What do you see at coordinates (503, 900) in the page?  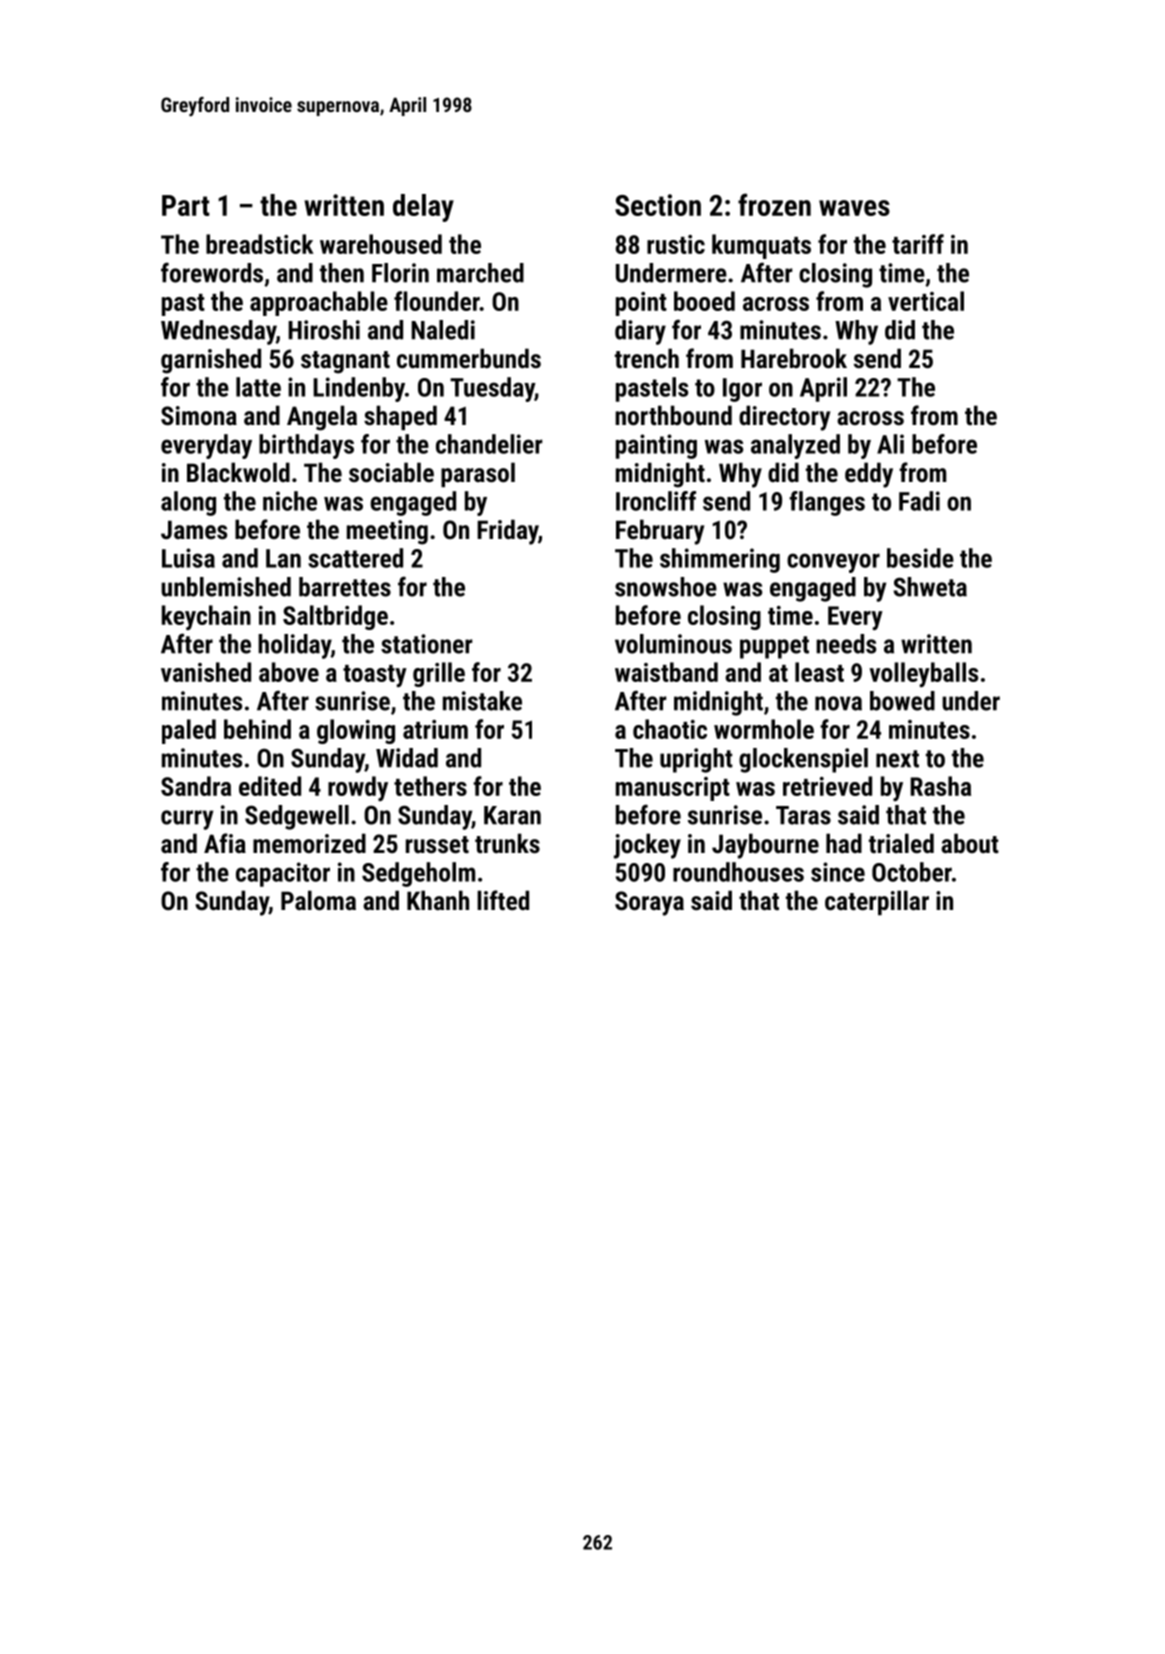 I see `lifted` at bounding box center [503, 900].
